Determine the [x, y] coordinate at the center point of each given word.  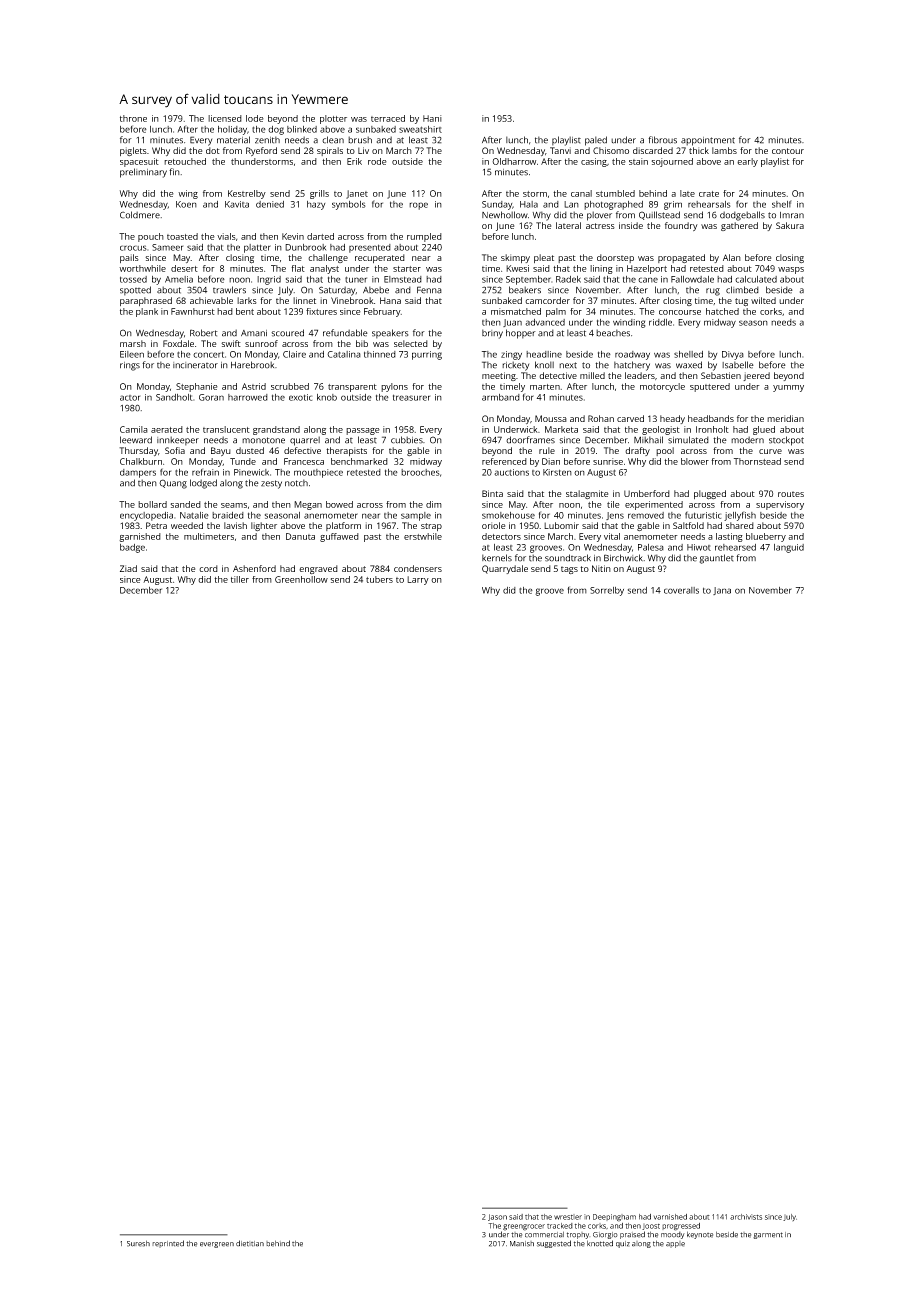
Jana [722, 591]
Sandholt [174, 397]
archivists [746, 1217]
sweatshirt [420, 129]
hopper [521, 334]
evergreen [217, 1245]
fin [174, 171]
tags [569, 570]
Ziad [128, 568]
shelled [688, 354]
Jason [497, 1217]
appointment [708, 141]
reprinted [168, 1244]
